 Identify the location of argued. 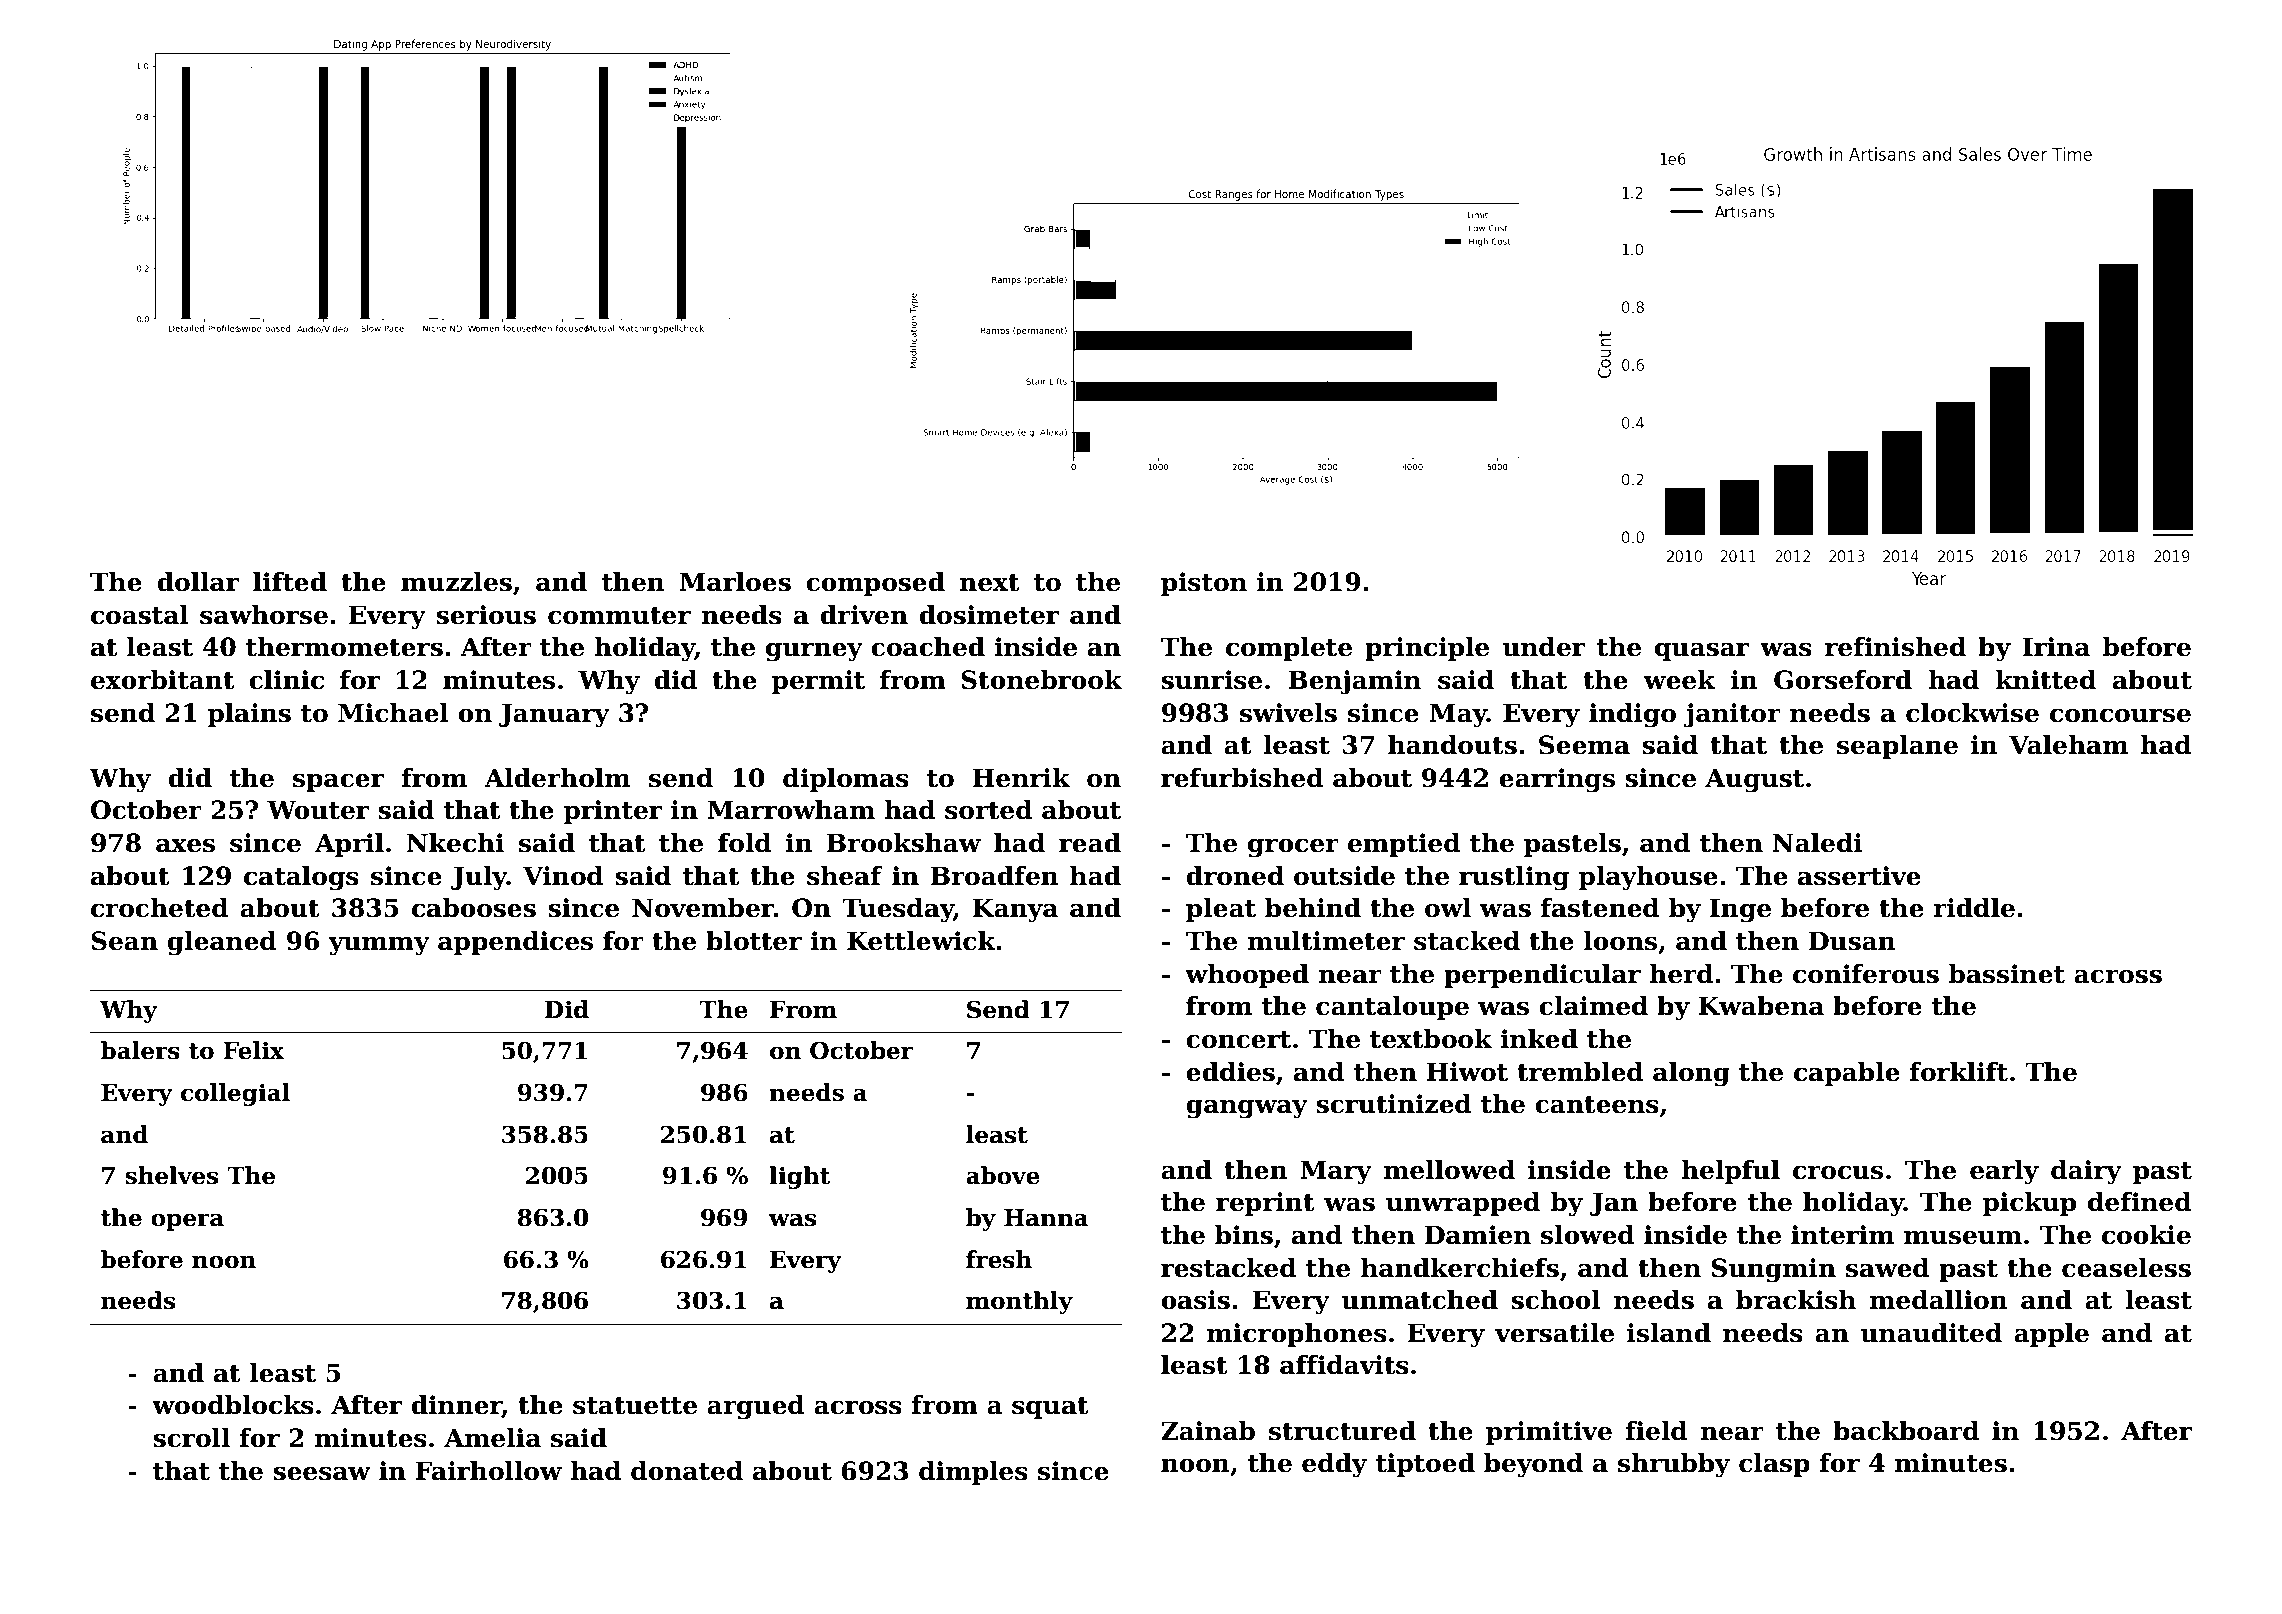
(756, 1407).
